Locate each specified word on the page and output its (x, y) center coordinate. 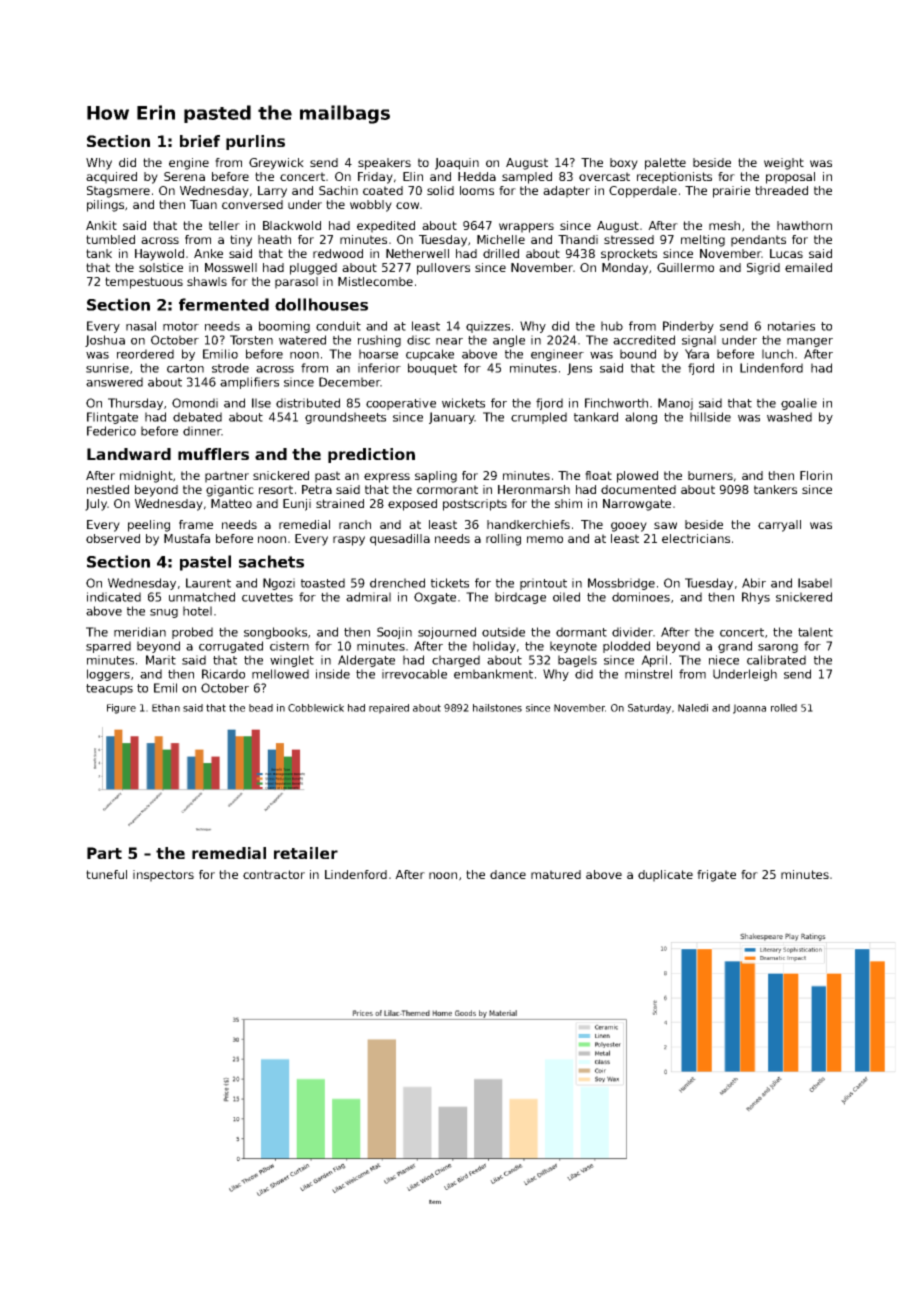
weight (784, 164)
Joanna (749, 709)
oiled (566, 597)
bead (261, 708)
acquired (111, 178)
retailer (306, 853)
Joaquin (457, 164)
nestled (108, 489)
